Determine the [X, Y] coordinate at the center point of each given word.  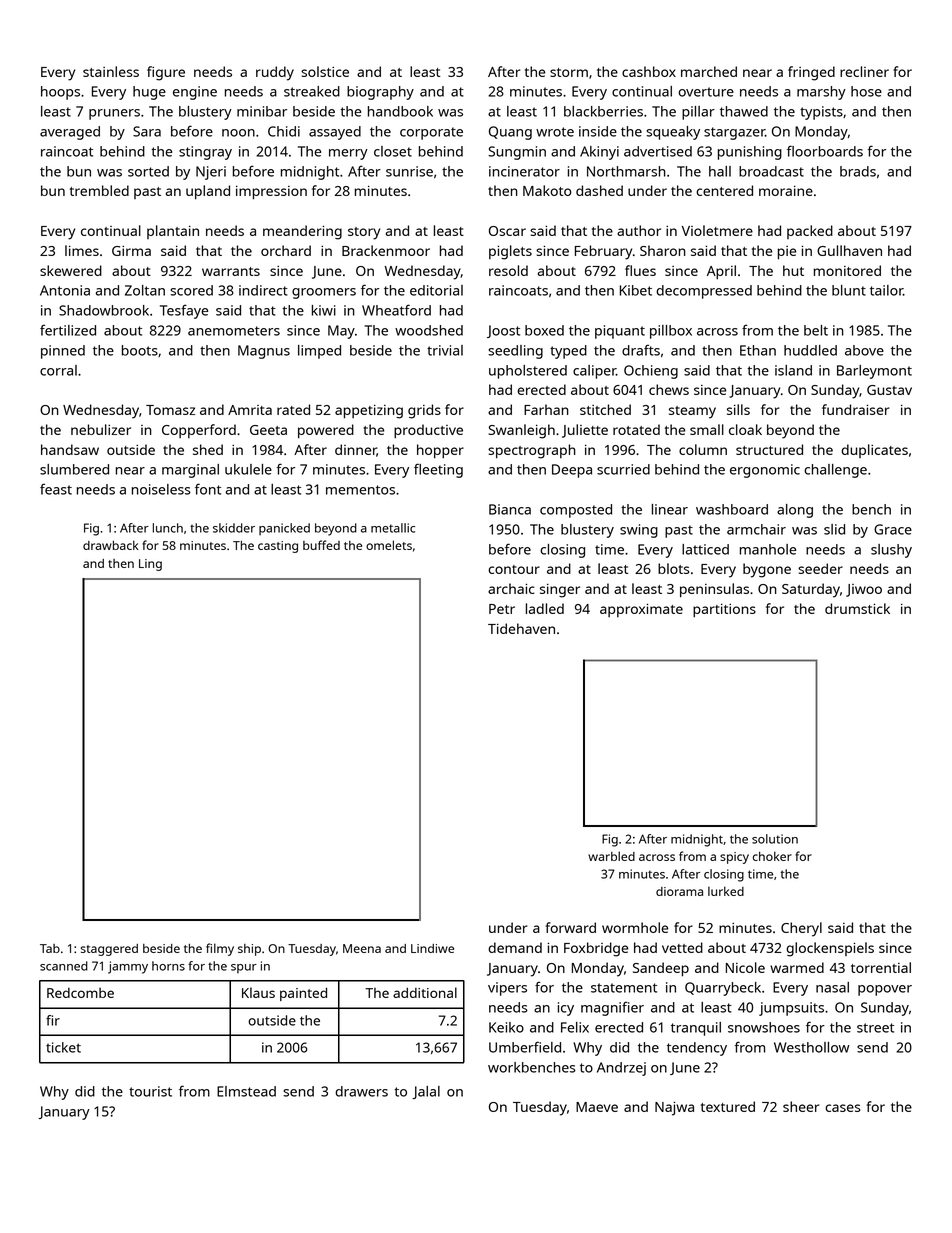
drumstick [857, 608]
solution [775, 839]
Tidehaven [521, 628]
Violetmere [717, 230]
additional [425, 992]
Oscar [507, 231]
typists [821, 113]
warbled [611, 856]
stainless [111, 71]
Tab [50, 948]
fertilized [68, 330]
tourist [150, 1091]
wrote [555, 132]
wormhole [635, 927]
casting [278, 547]
